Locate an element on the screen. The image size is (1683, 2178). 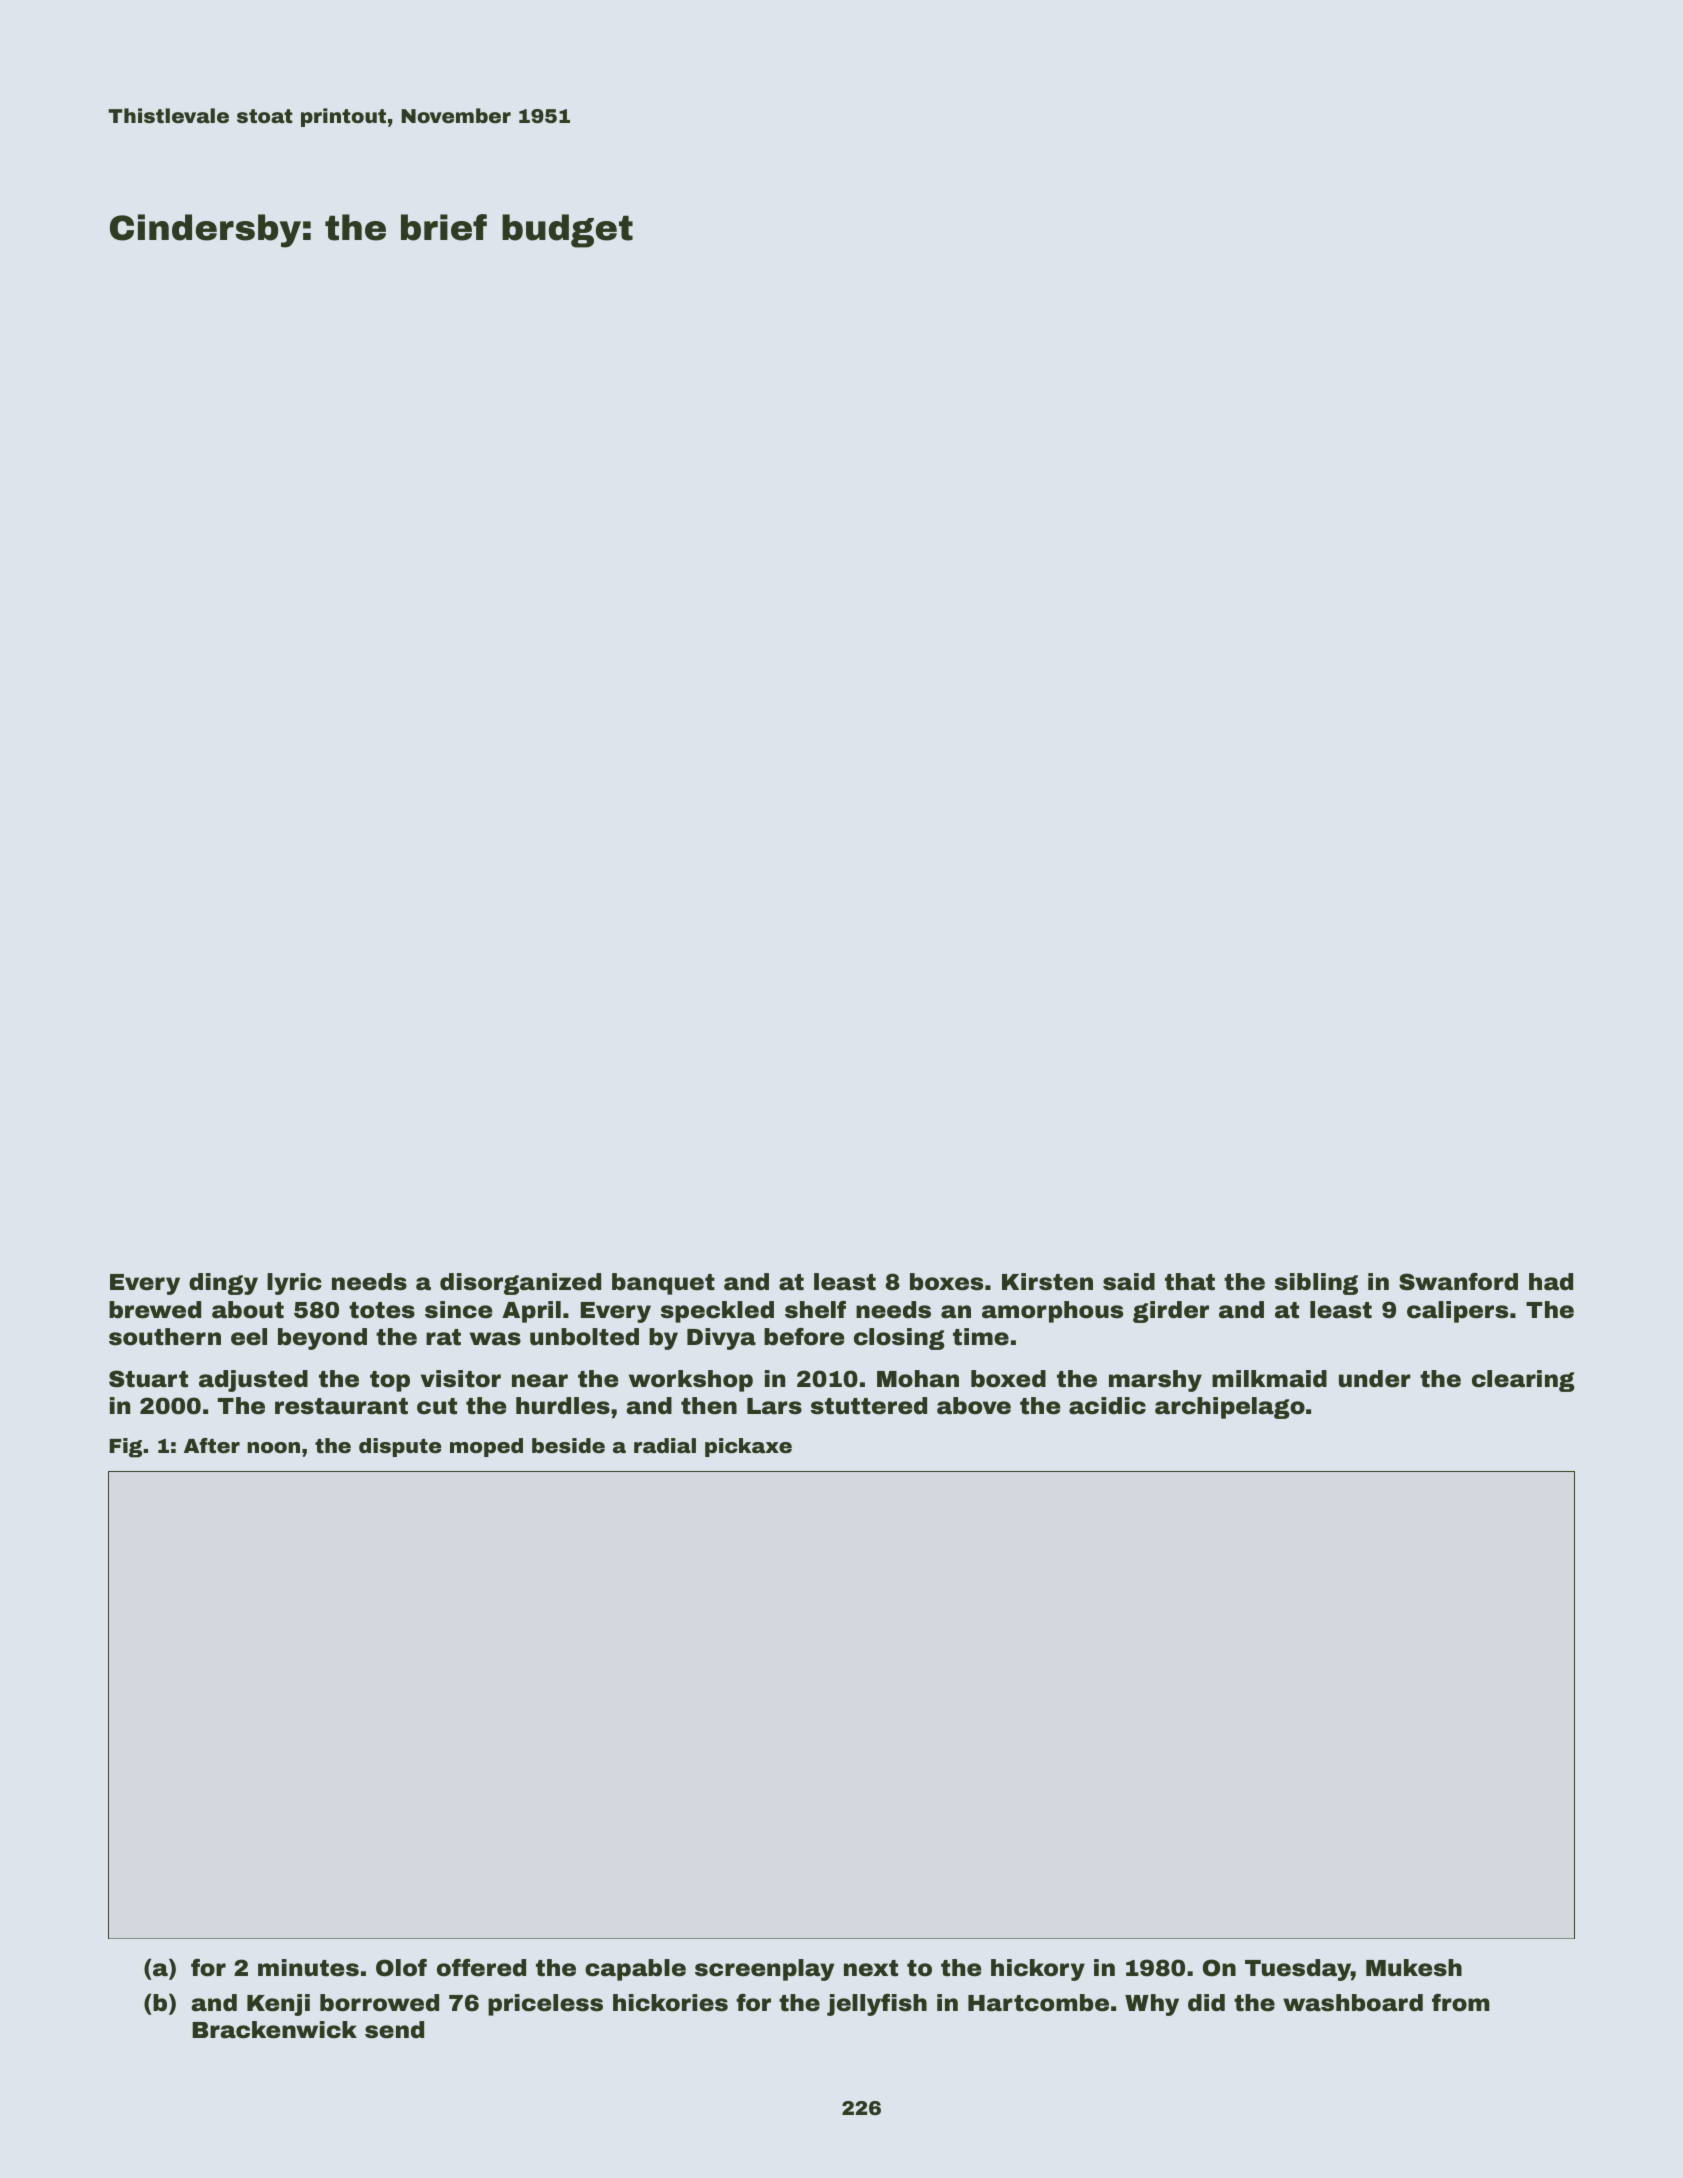
lyric is located at coordinates (294, 1284).
